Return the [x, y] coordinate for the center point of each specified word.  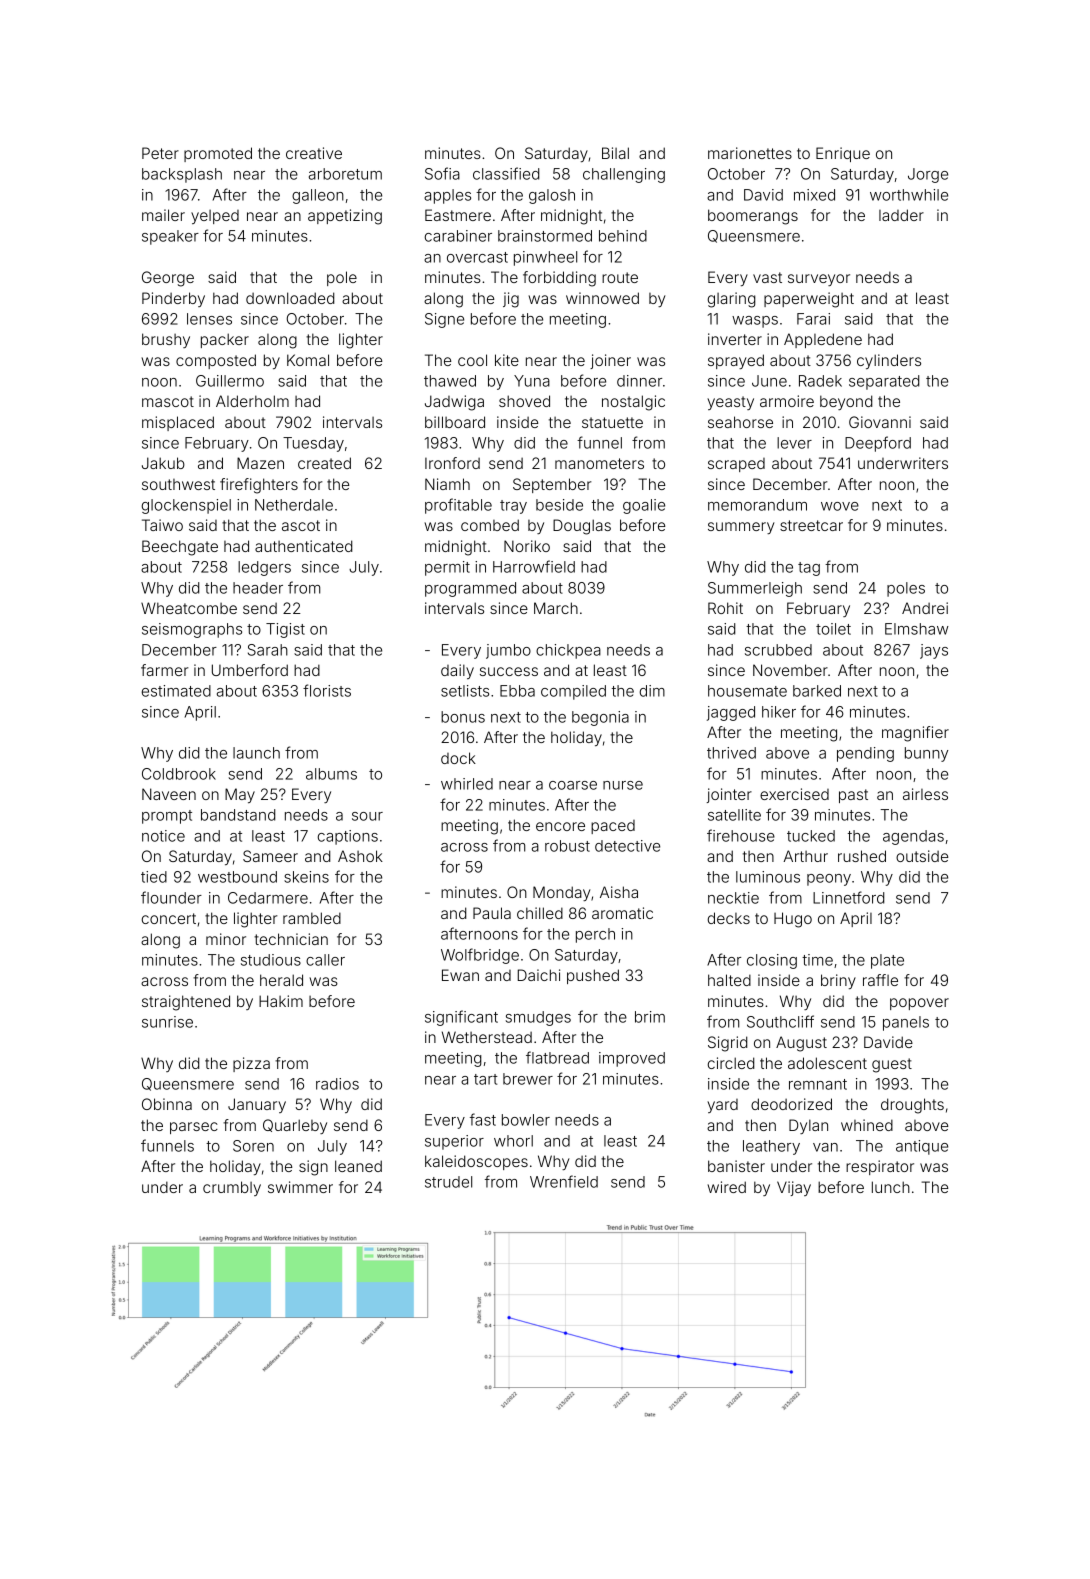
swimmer [300, 1187]
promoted [218, 154]
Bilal [615, 153]
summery [741, 528]
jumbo [508, 651]
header [258, 588]
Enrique [843, 154]
